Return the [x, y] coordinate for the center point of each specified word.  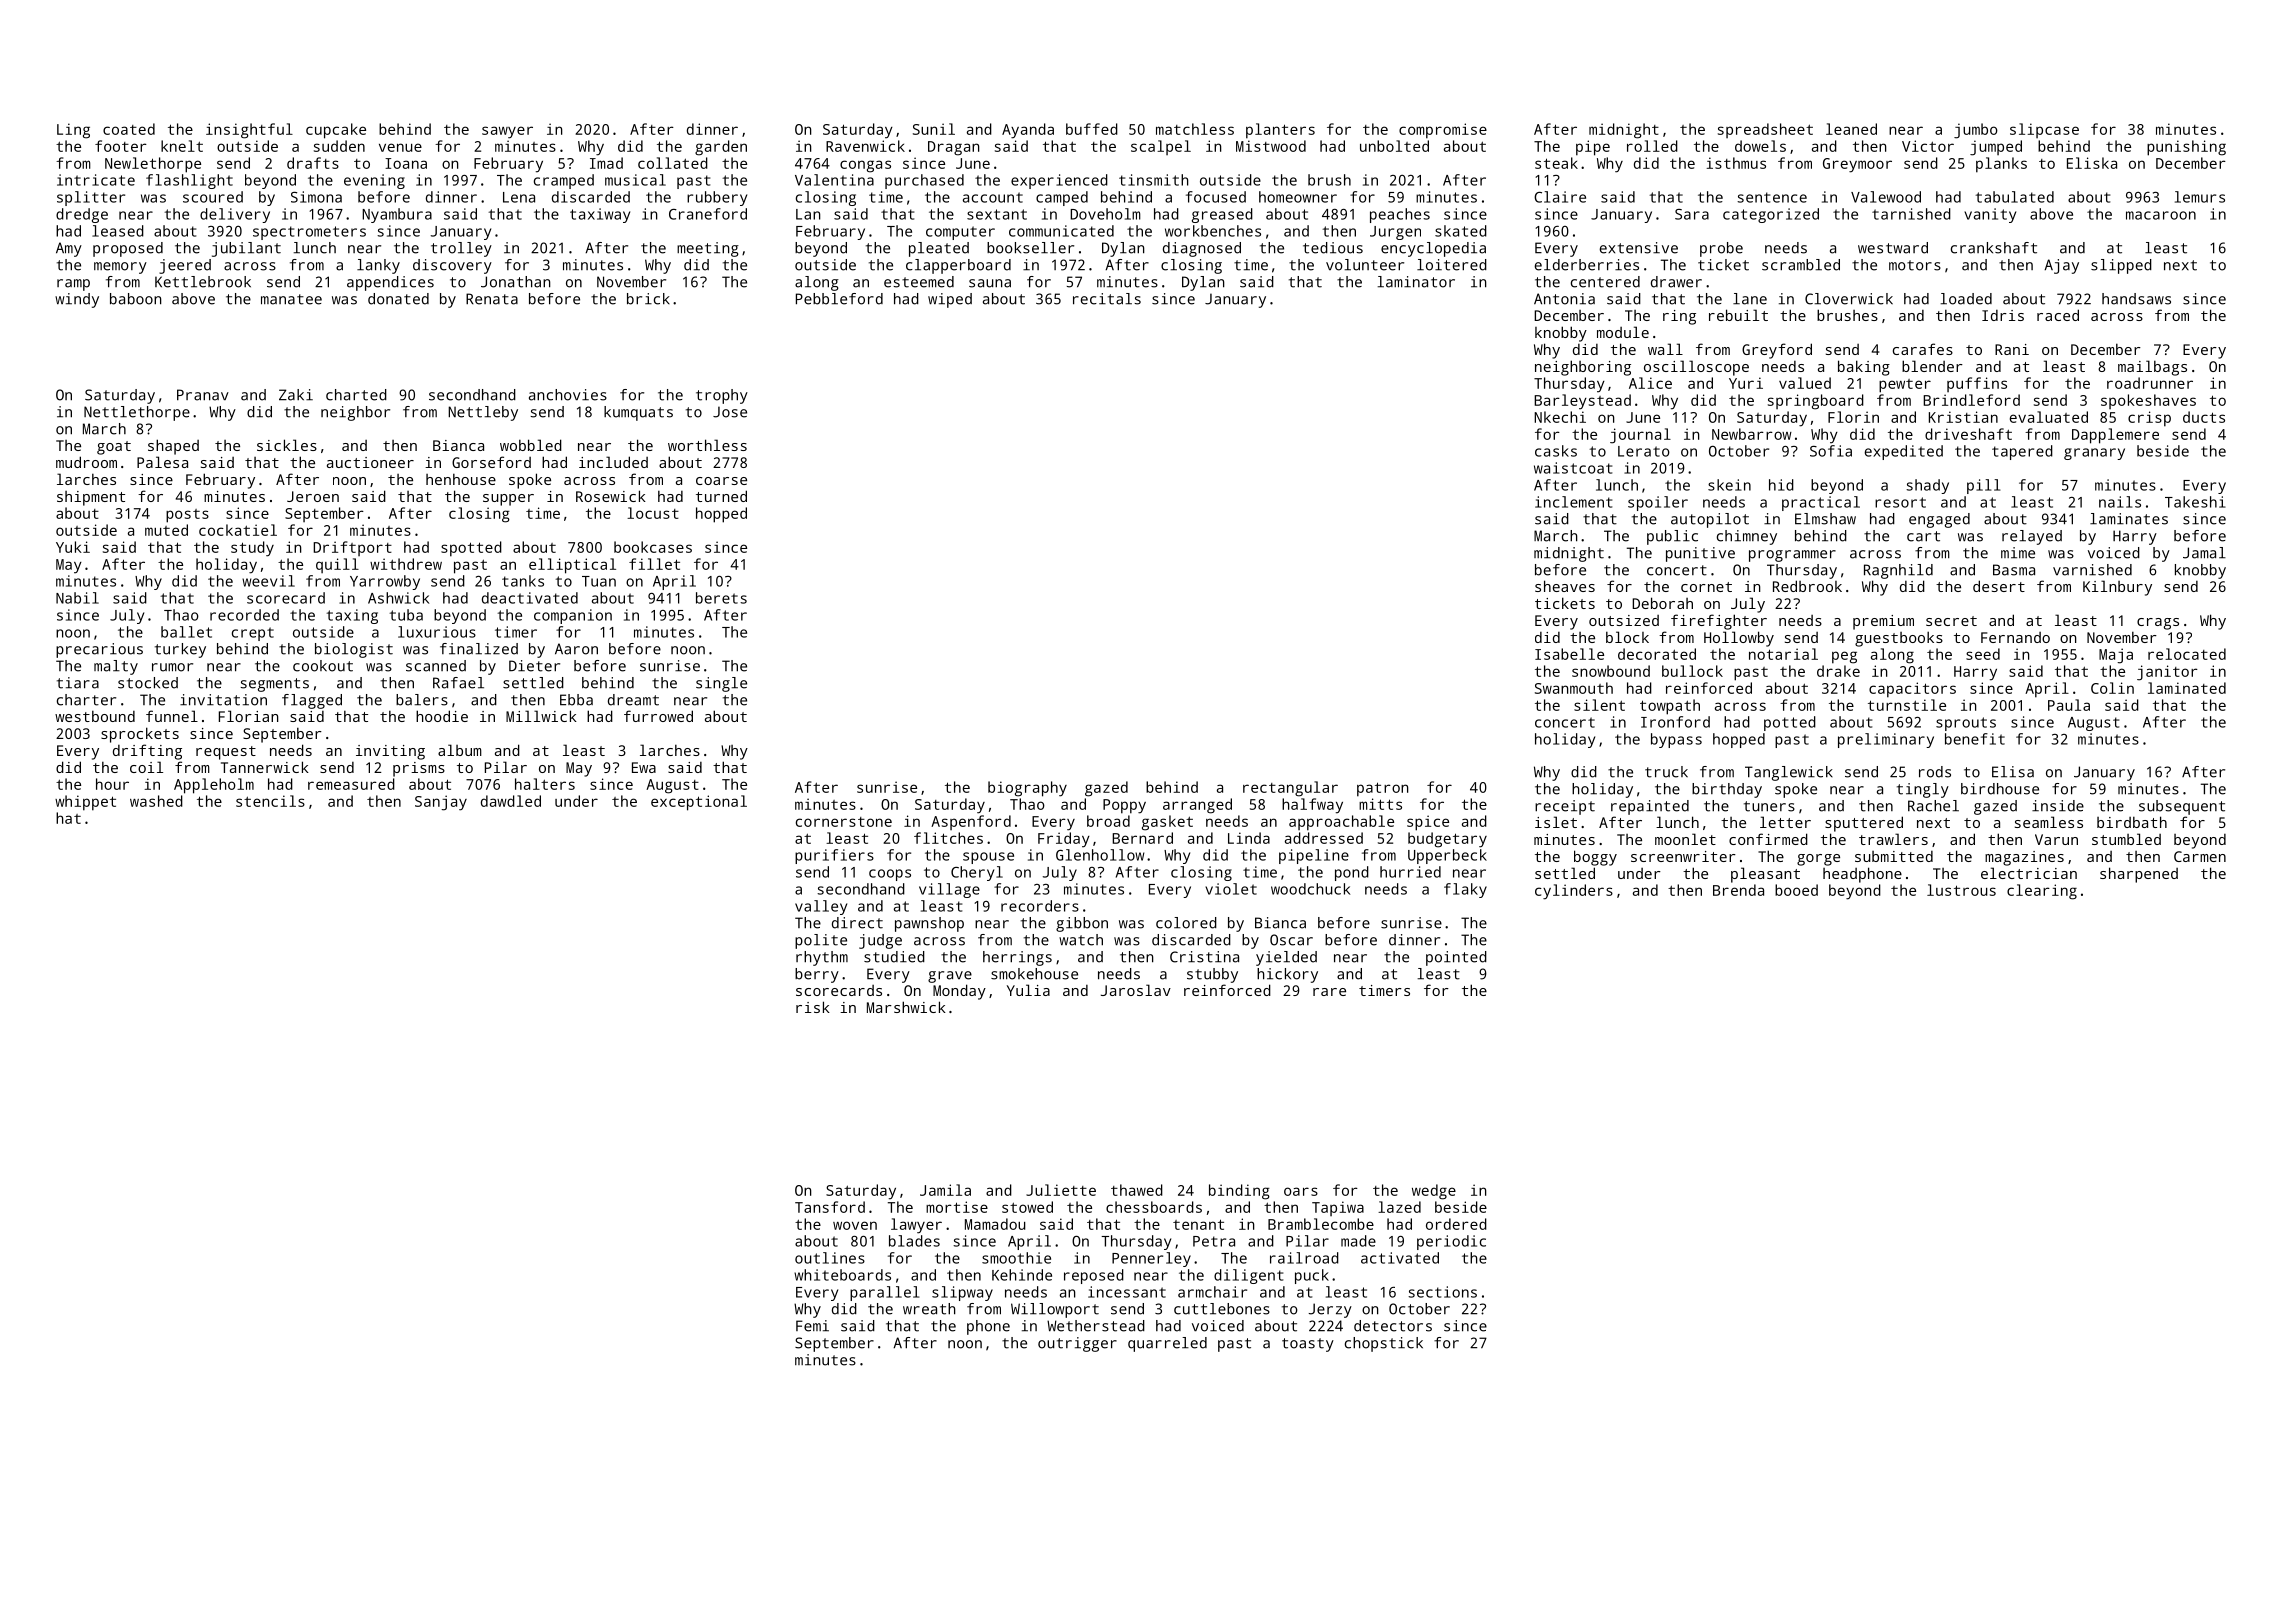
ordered [1456, 1224]
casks [1556, 451]
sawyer [507, 132]
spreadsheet [1765, 130]
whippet [85, 803]
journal [1640, 436]
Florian [249, 716]
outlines [830, 1258]
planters [1280, 131]
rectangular [1290, 789]
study [252, 549]
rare [1329, 992]
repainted [1650, 807]
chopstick [1384, 1344]
